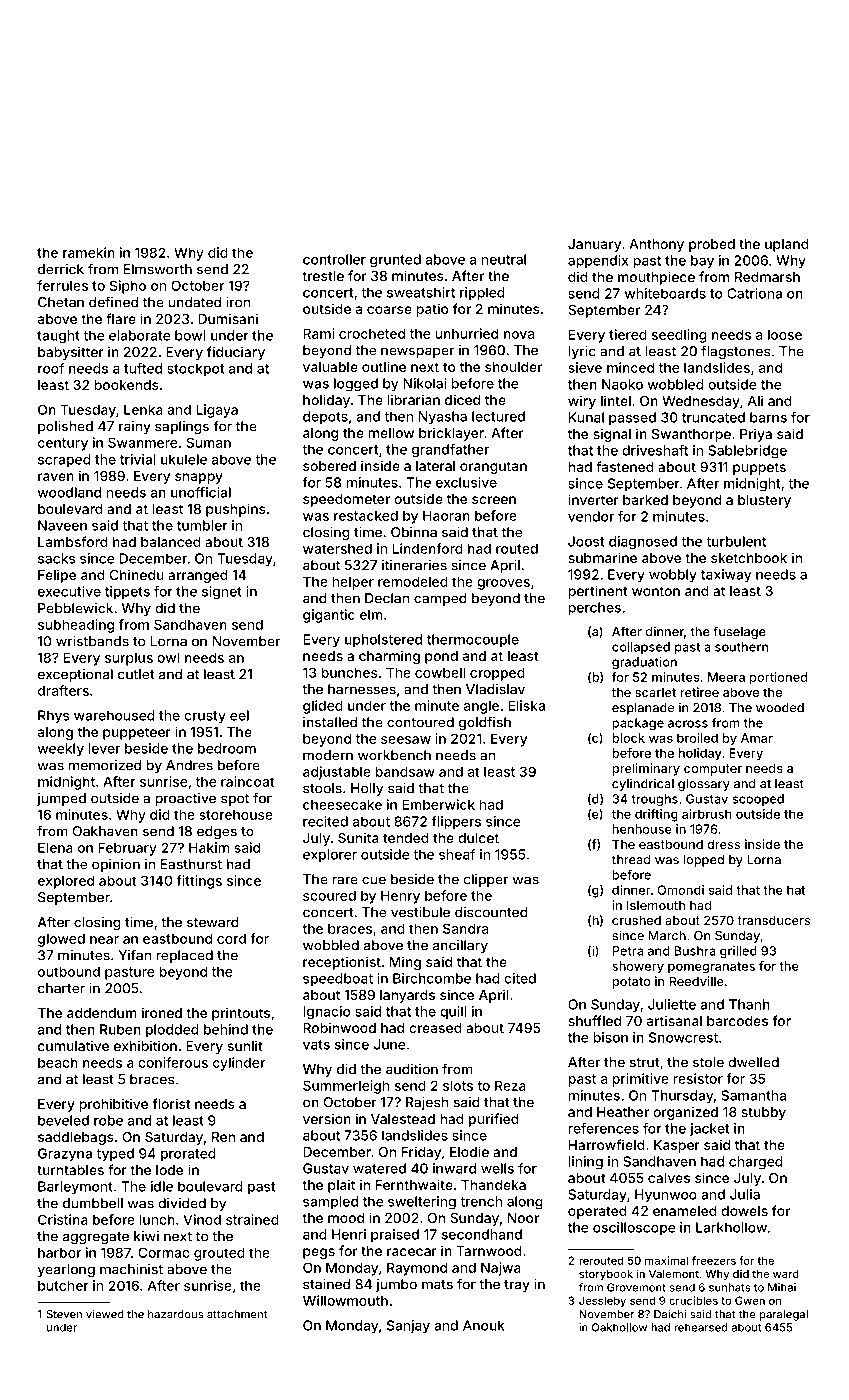 Image resolution: width=849 pixels, height=1400 pixels. Describe the element at coordinates (334, 259) in the page. I see `controller` at that location.
